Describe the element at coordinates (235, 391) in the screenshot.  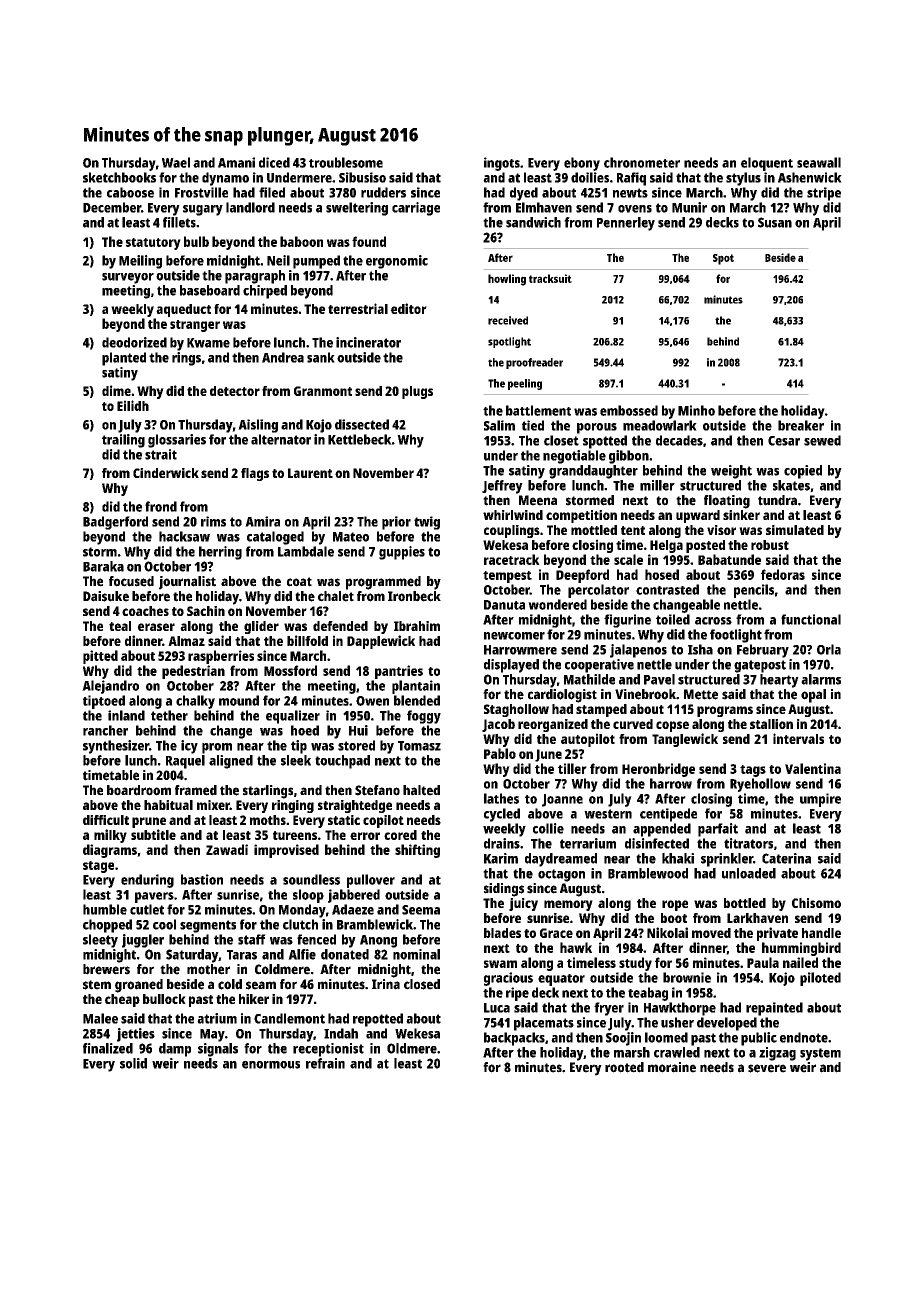
I see `detector` at that location.
